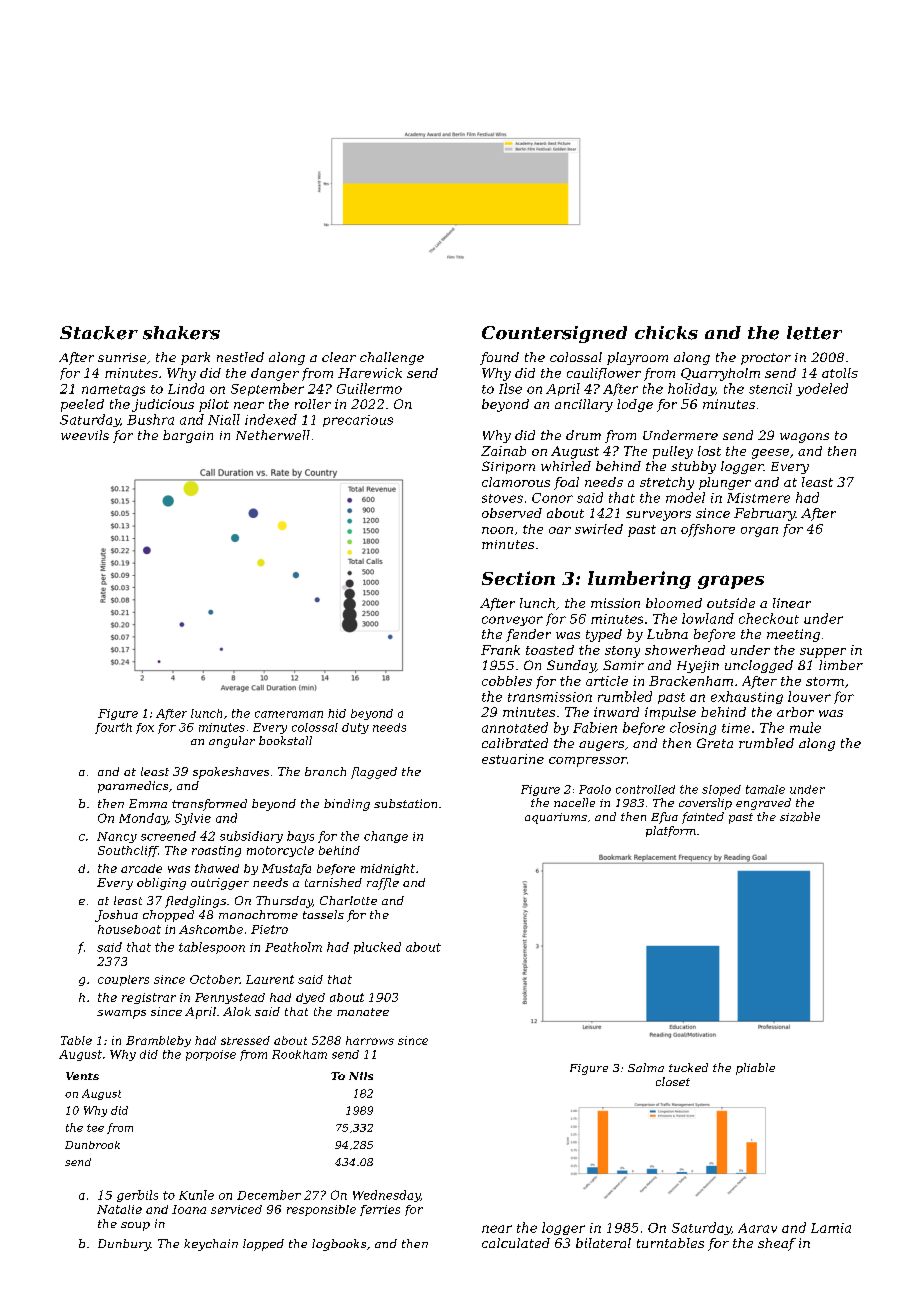 The image size is (924, 1308). What do you see at coordinates (554, 334) in the screenshot?
I see `Countersigned` at bounding box center [554, 334].
